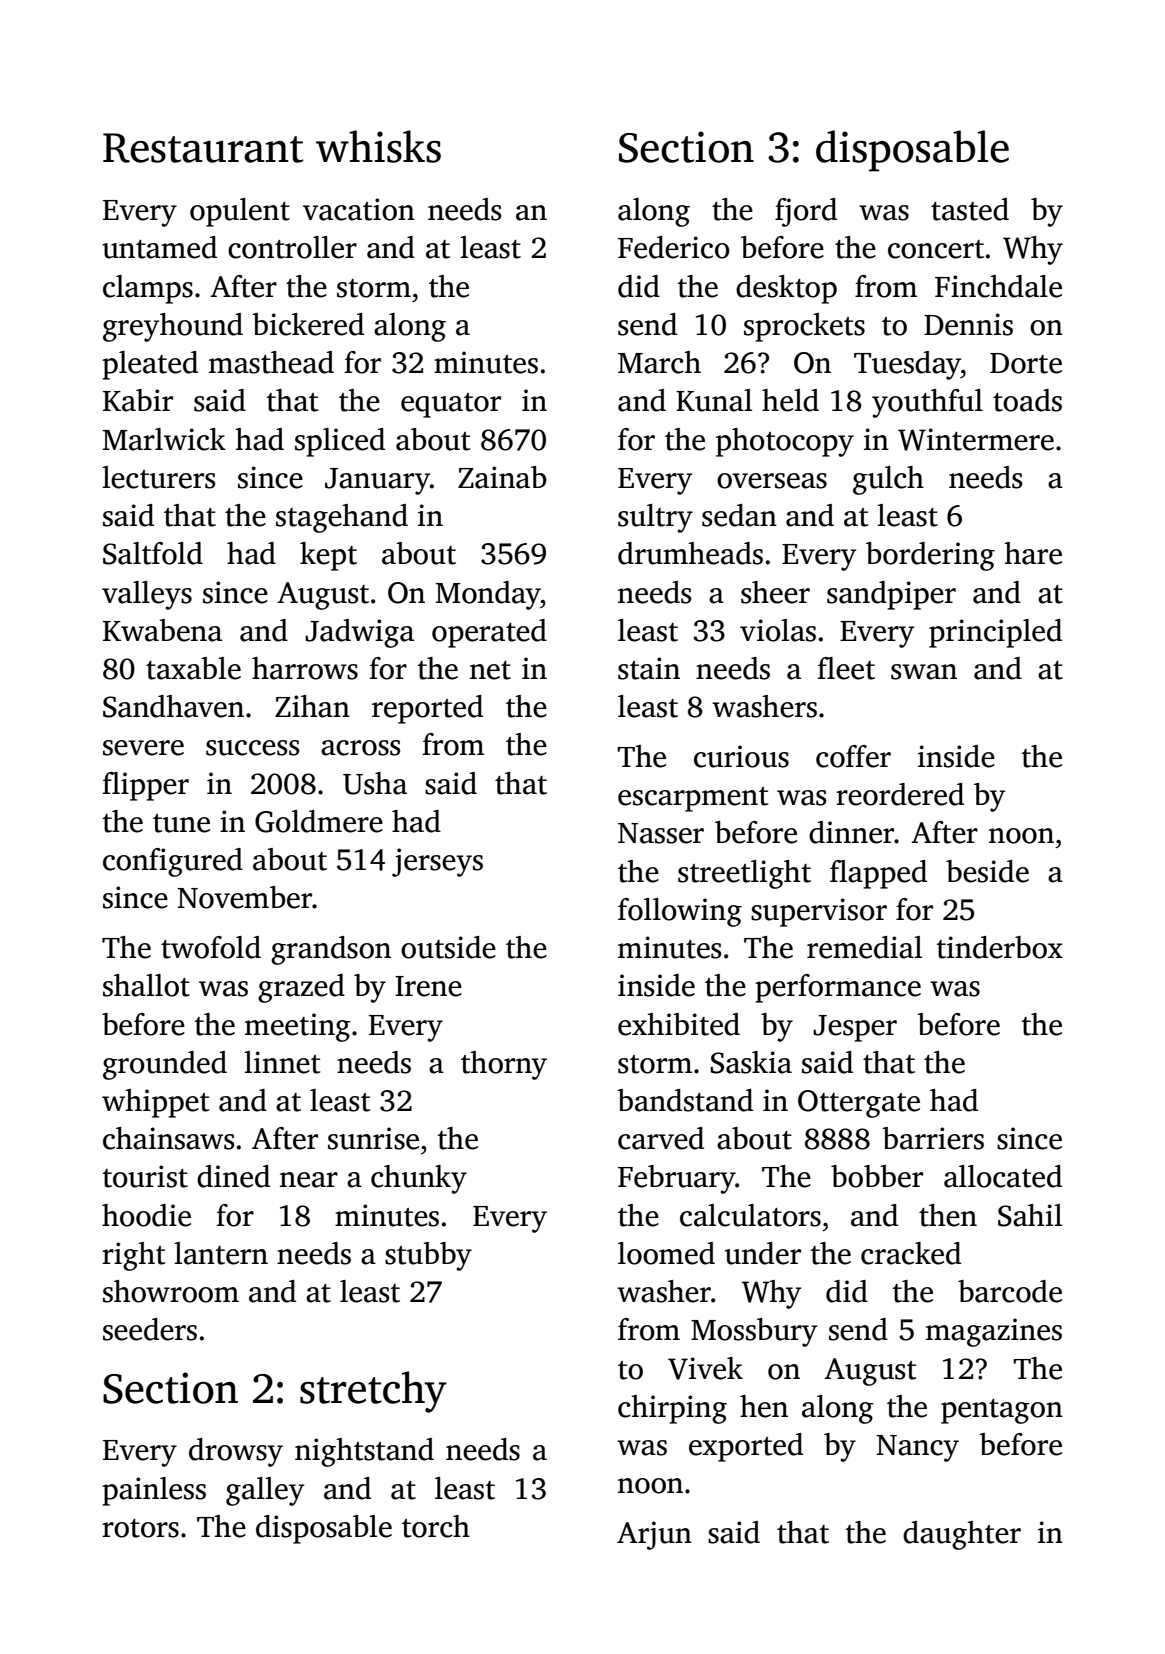  What do you see at coordinates (674, 247) in the page?
I see `Federico` at bounding box center [674, 247].
